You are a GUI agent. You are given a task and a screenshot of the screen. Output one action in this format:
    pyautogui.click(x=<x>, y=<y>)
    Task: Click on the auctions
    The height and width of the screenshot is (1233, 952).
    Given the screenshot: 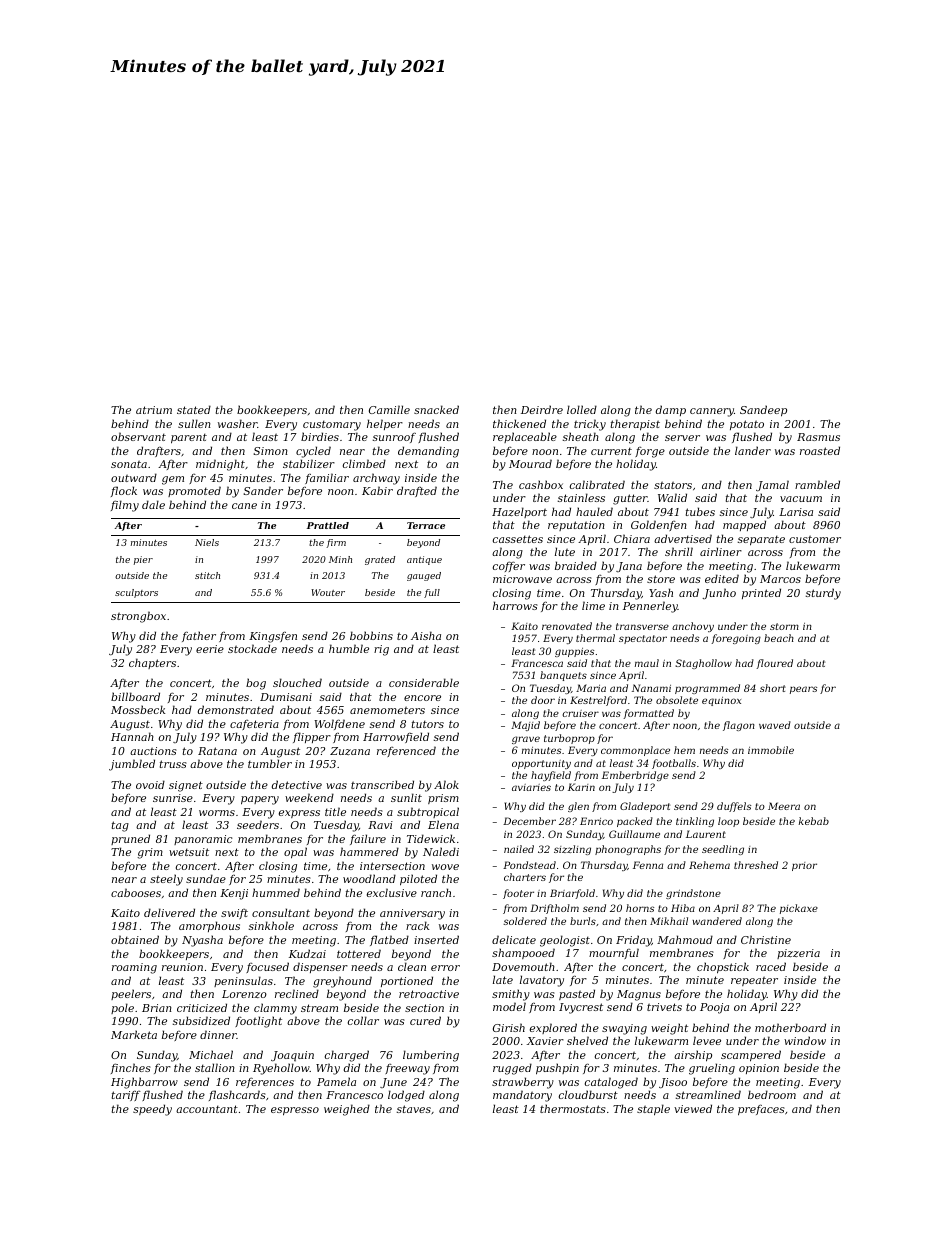 What is the action you would take?
    pyautogui.click(x=153, y=751)
